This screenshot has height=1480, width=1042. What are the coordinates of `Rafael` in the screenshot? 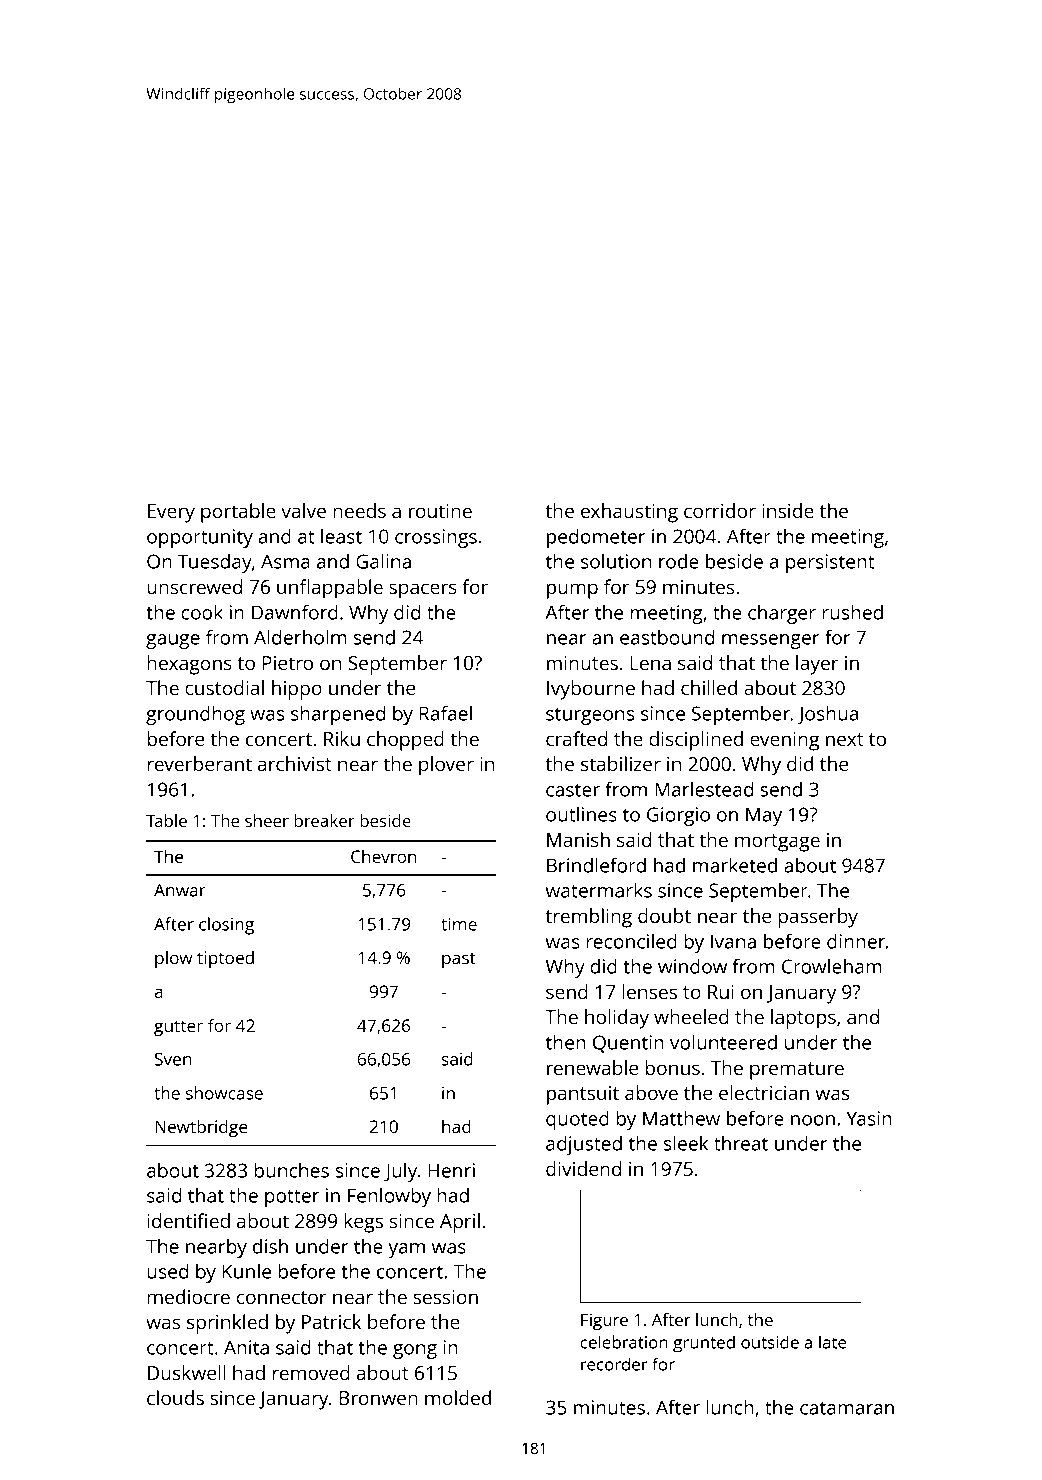 It's located at (445, 713).
